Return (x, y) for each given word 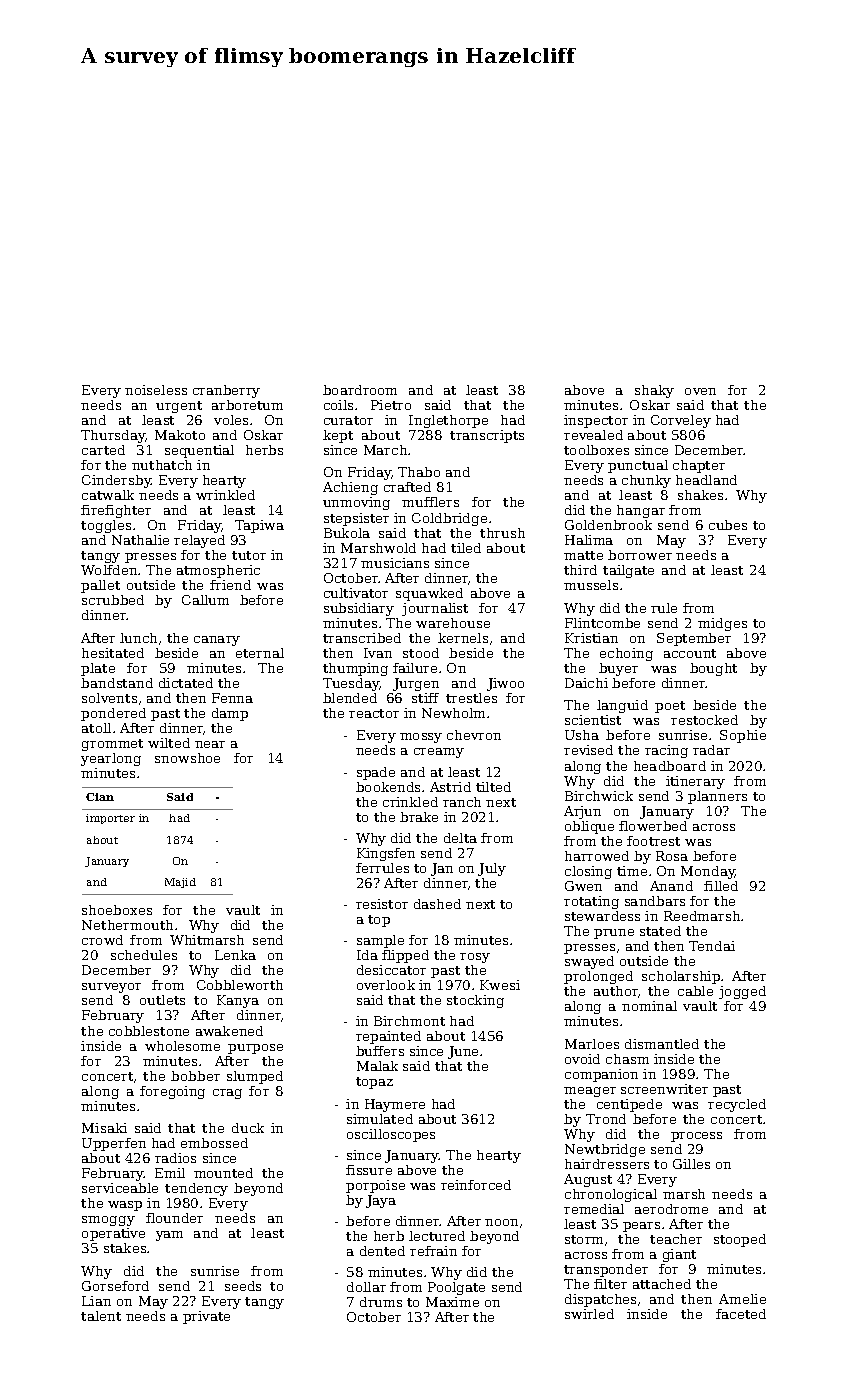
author (616, 991)
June (463, 1052)
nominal (649, 1006)
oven (700, 391)
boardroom (360, 390)
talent (101, 1316)
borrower (640, 555)
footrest (653, 841)
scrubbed (113, 600)
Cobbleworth (240, 985)
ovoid (582, 1059)
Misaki (104, 1128)
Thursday (113, 436)
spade (376, 773)
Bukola (347, 533)
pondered (113, 714)
